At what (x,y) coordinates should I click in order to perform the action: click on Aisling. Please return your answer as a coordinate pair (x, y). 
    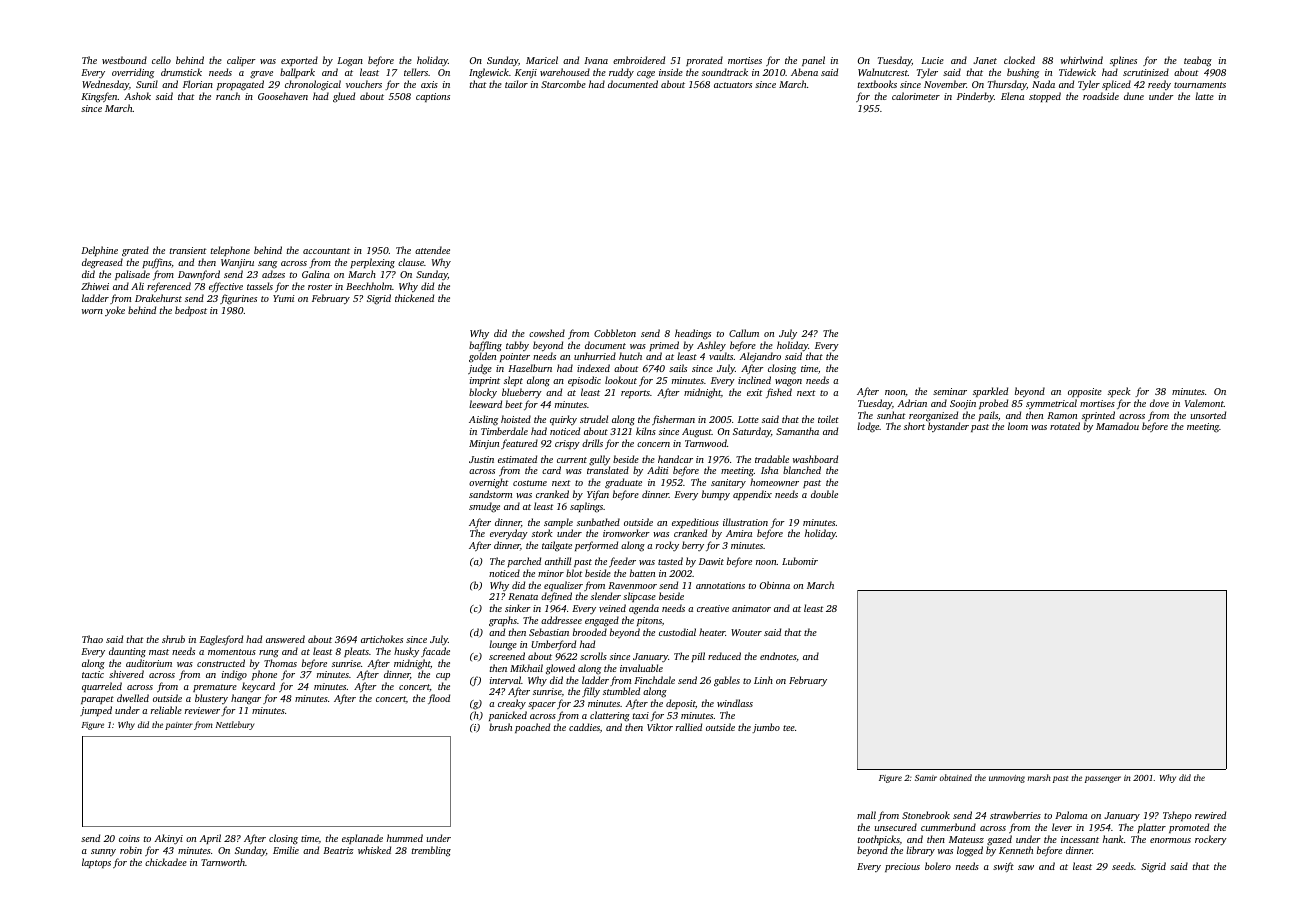
    Looking at the image, I should click on (483, 420).
